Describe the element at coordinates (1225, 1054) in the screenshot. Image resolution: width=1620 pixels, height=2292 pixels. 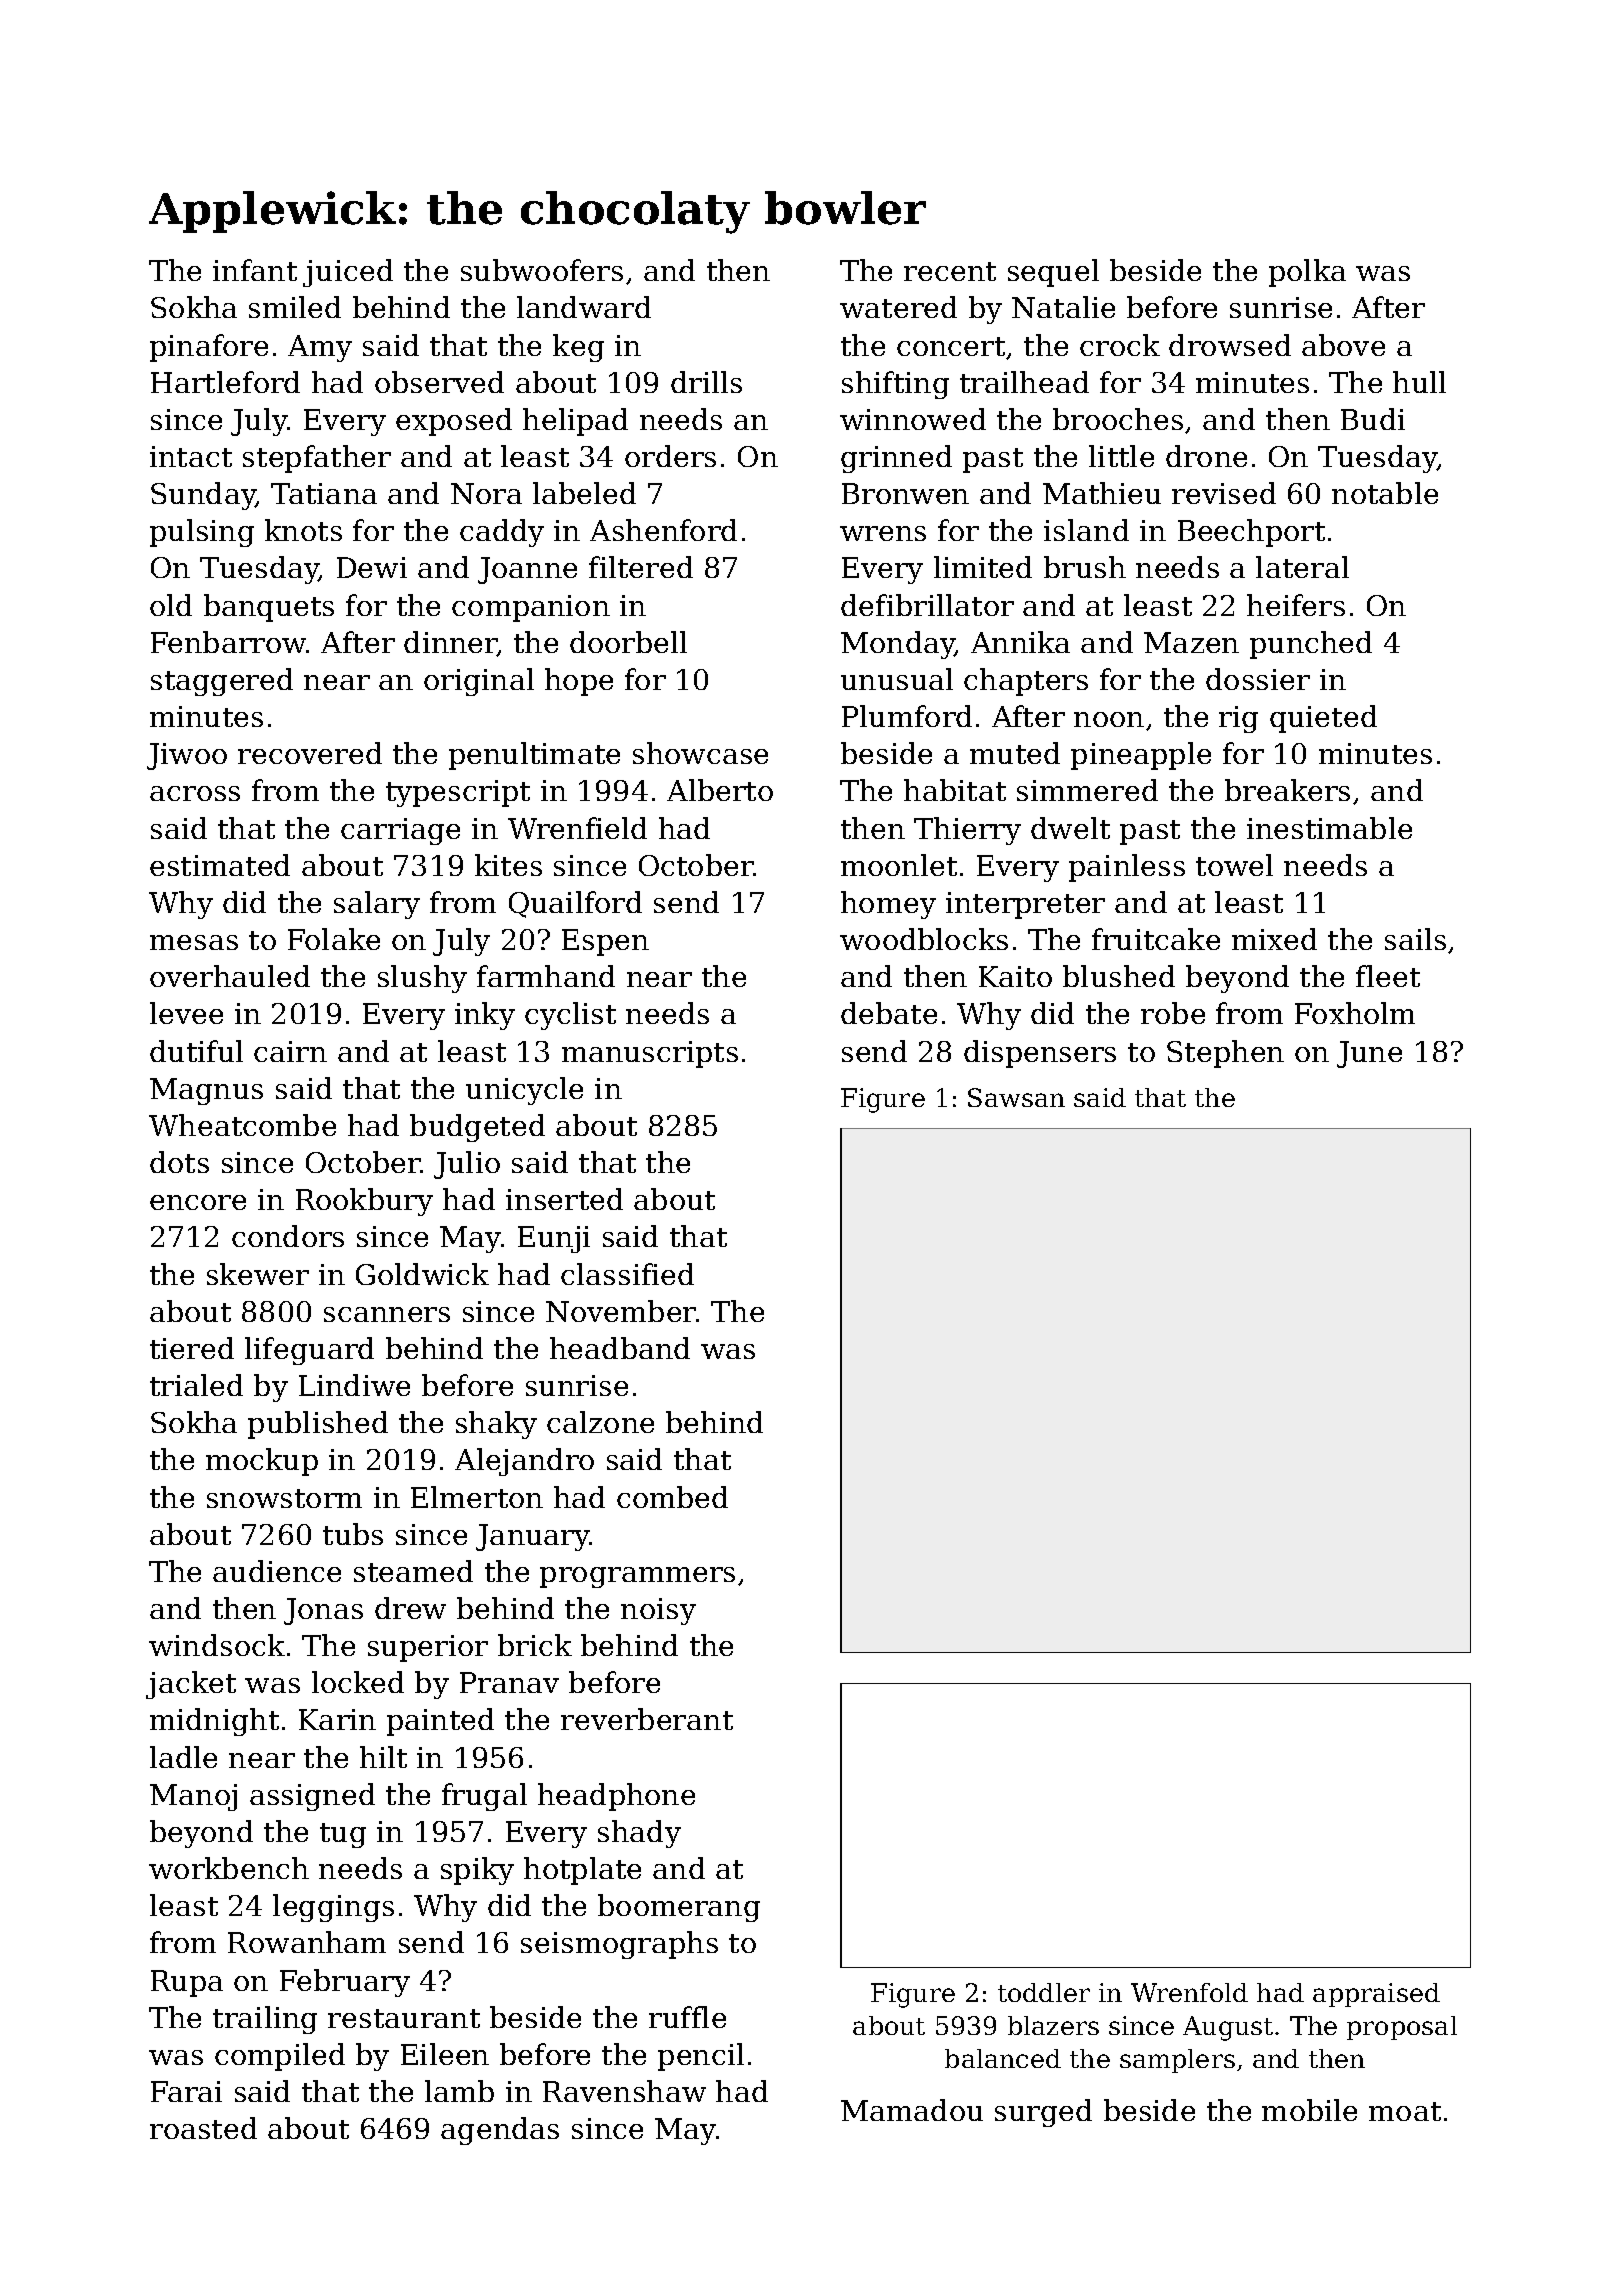
I see `Stephen` at that location.
